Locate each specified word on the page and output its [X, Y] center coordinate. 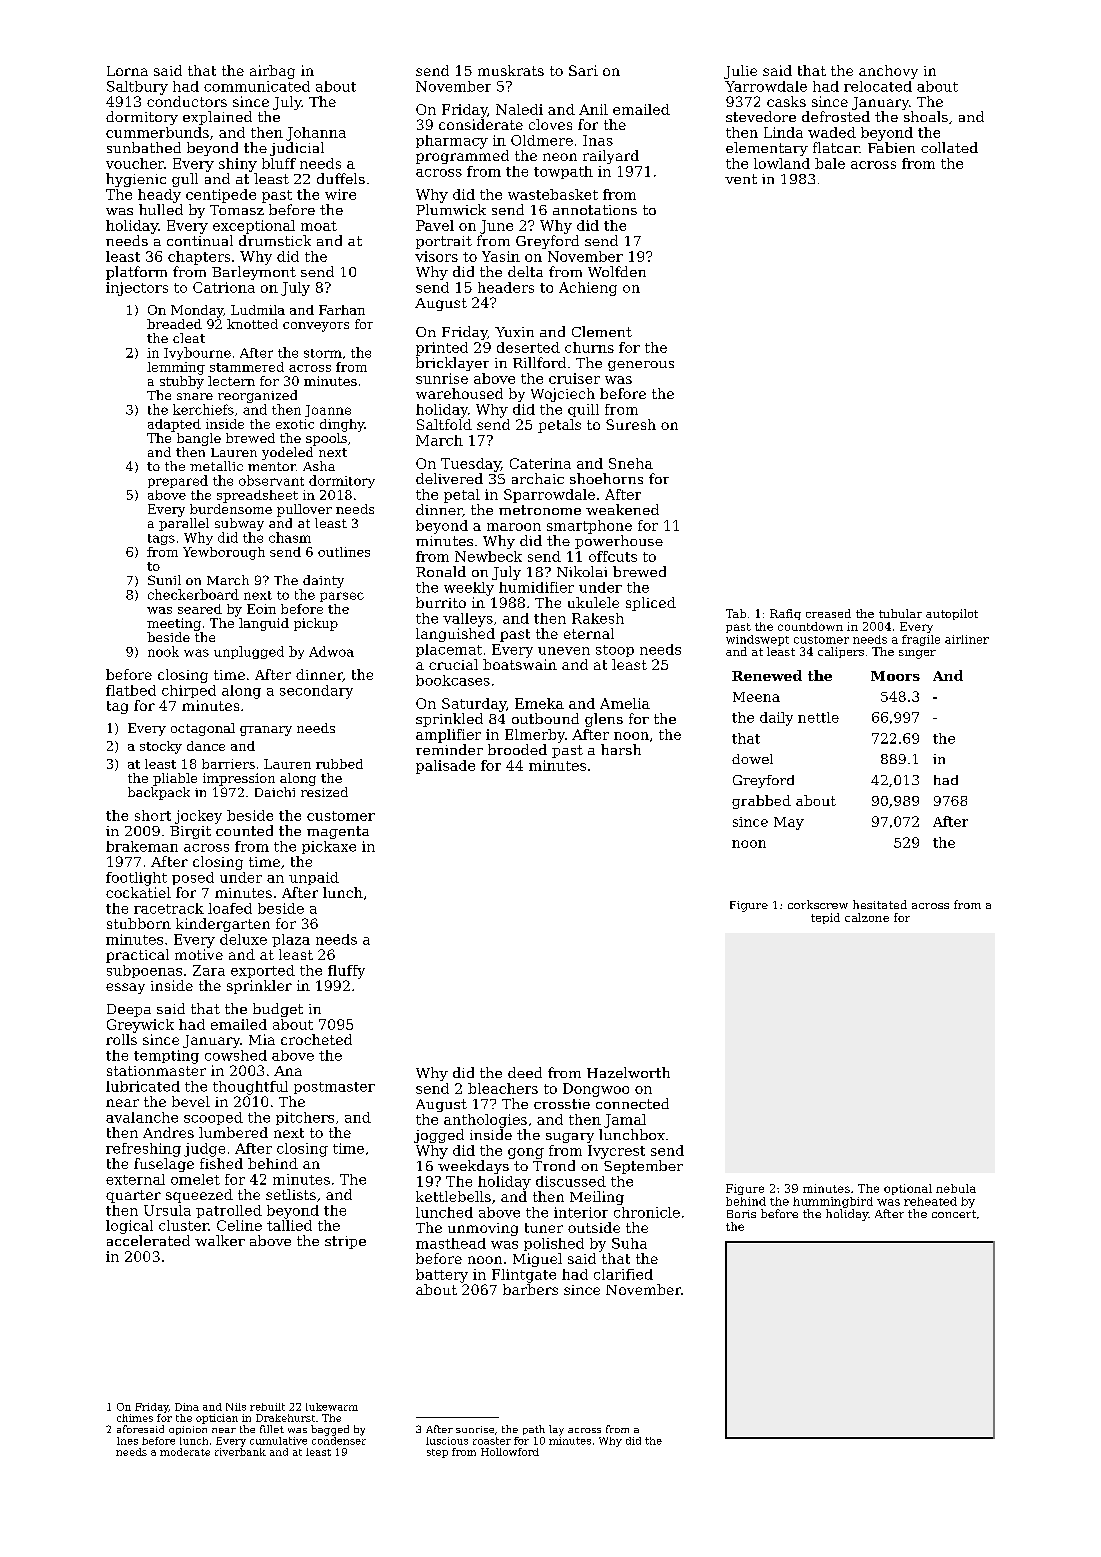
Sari [583, 70]
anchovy [888, 72]
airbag [272, 72]
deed [525, 1072]
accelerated [148, 1240]
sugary [570, 1138]
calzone [867, 917]
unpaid [314, 878]
